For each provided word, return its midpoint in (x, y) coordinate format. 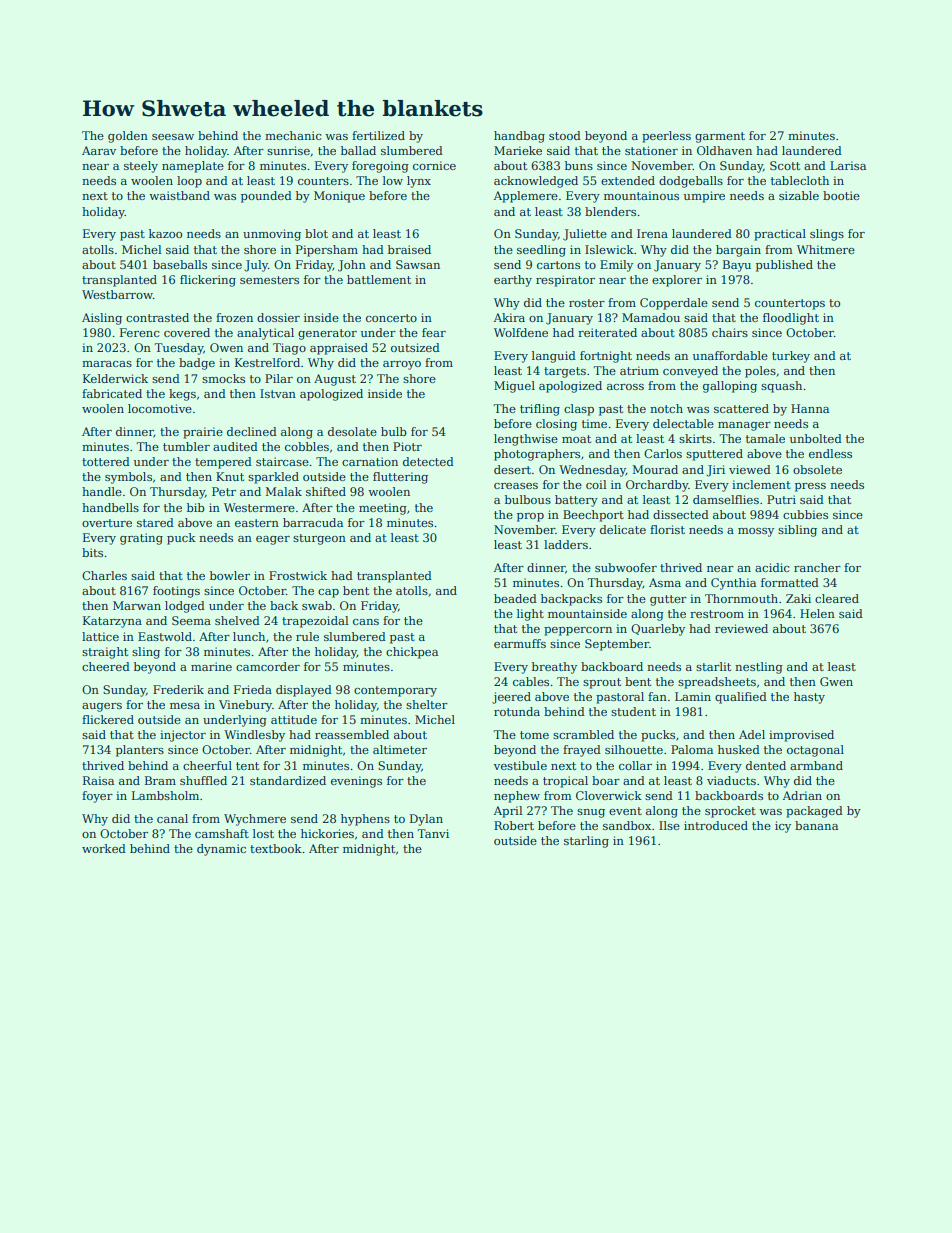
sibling (797, 531)
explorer (677, 281)
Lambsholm (165, 795)
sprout (602, 683)
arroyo (402, 365)
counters (323, 181)
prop (530, 517)
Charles (104, 575)
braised (409, 249)
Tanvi (433, 833)
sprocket (730, 812)
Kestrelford (267, 362)
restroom (717, 614)
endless (830, 453)
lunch (249, 636)
